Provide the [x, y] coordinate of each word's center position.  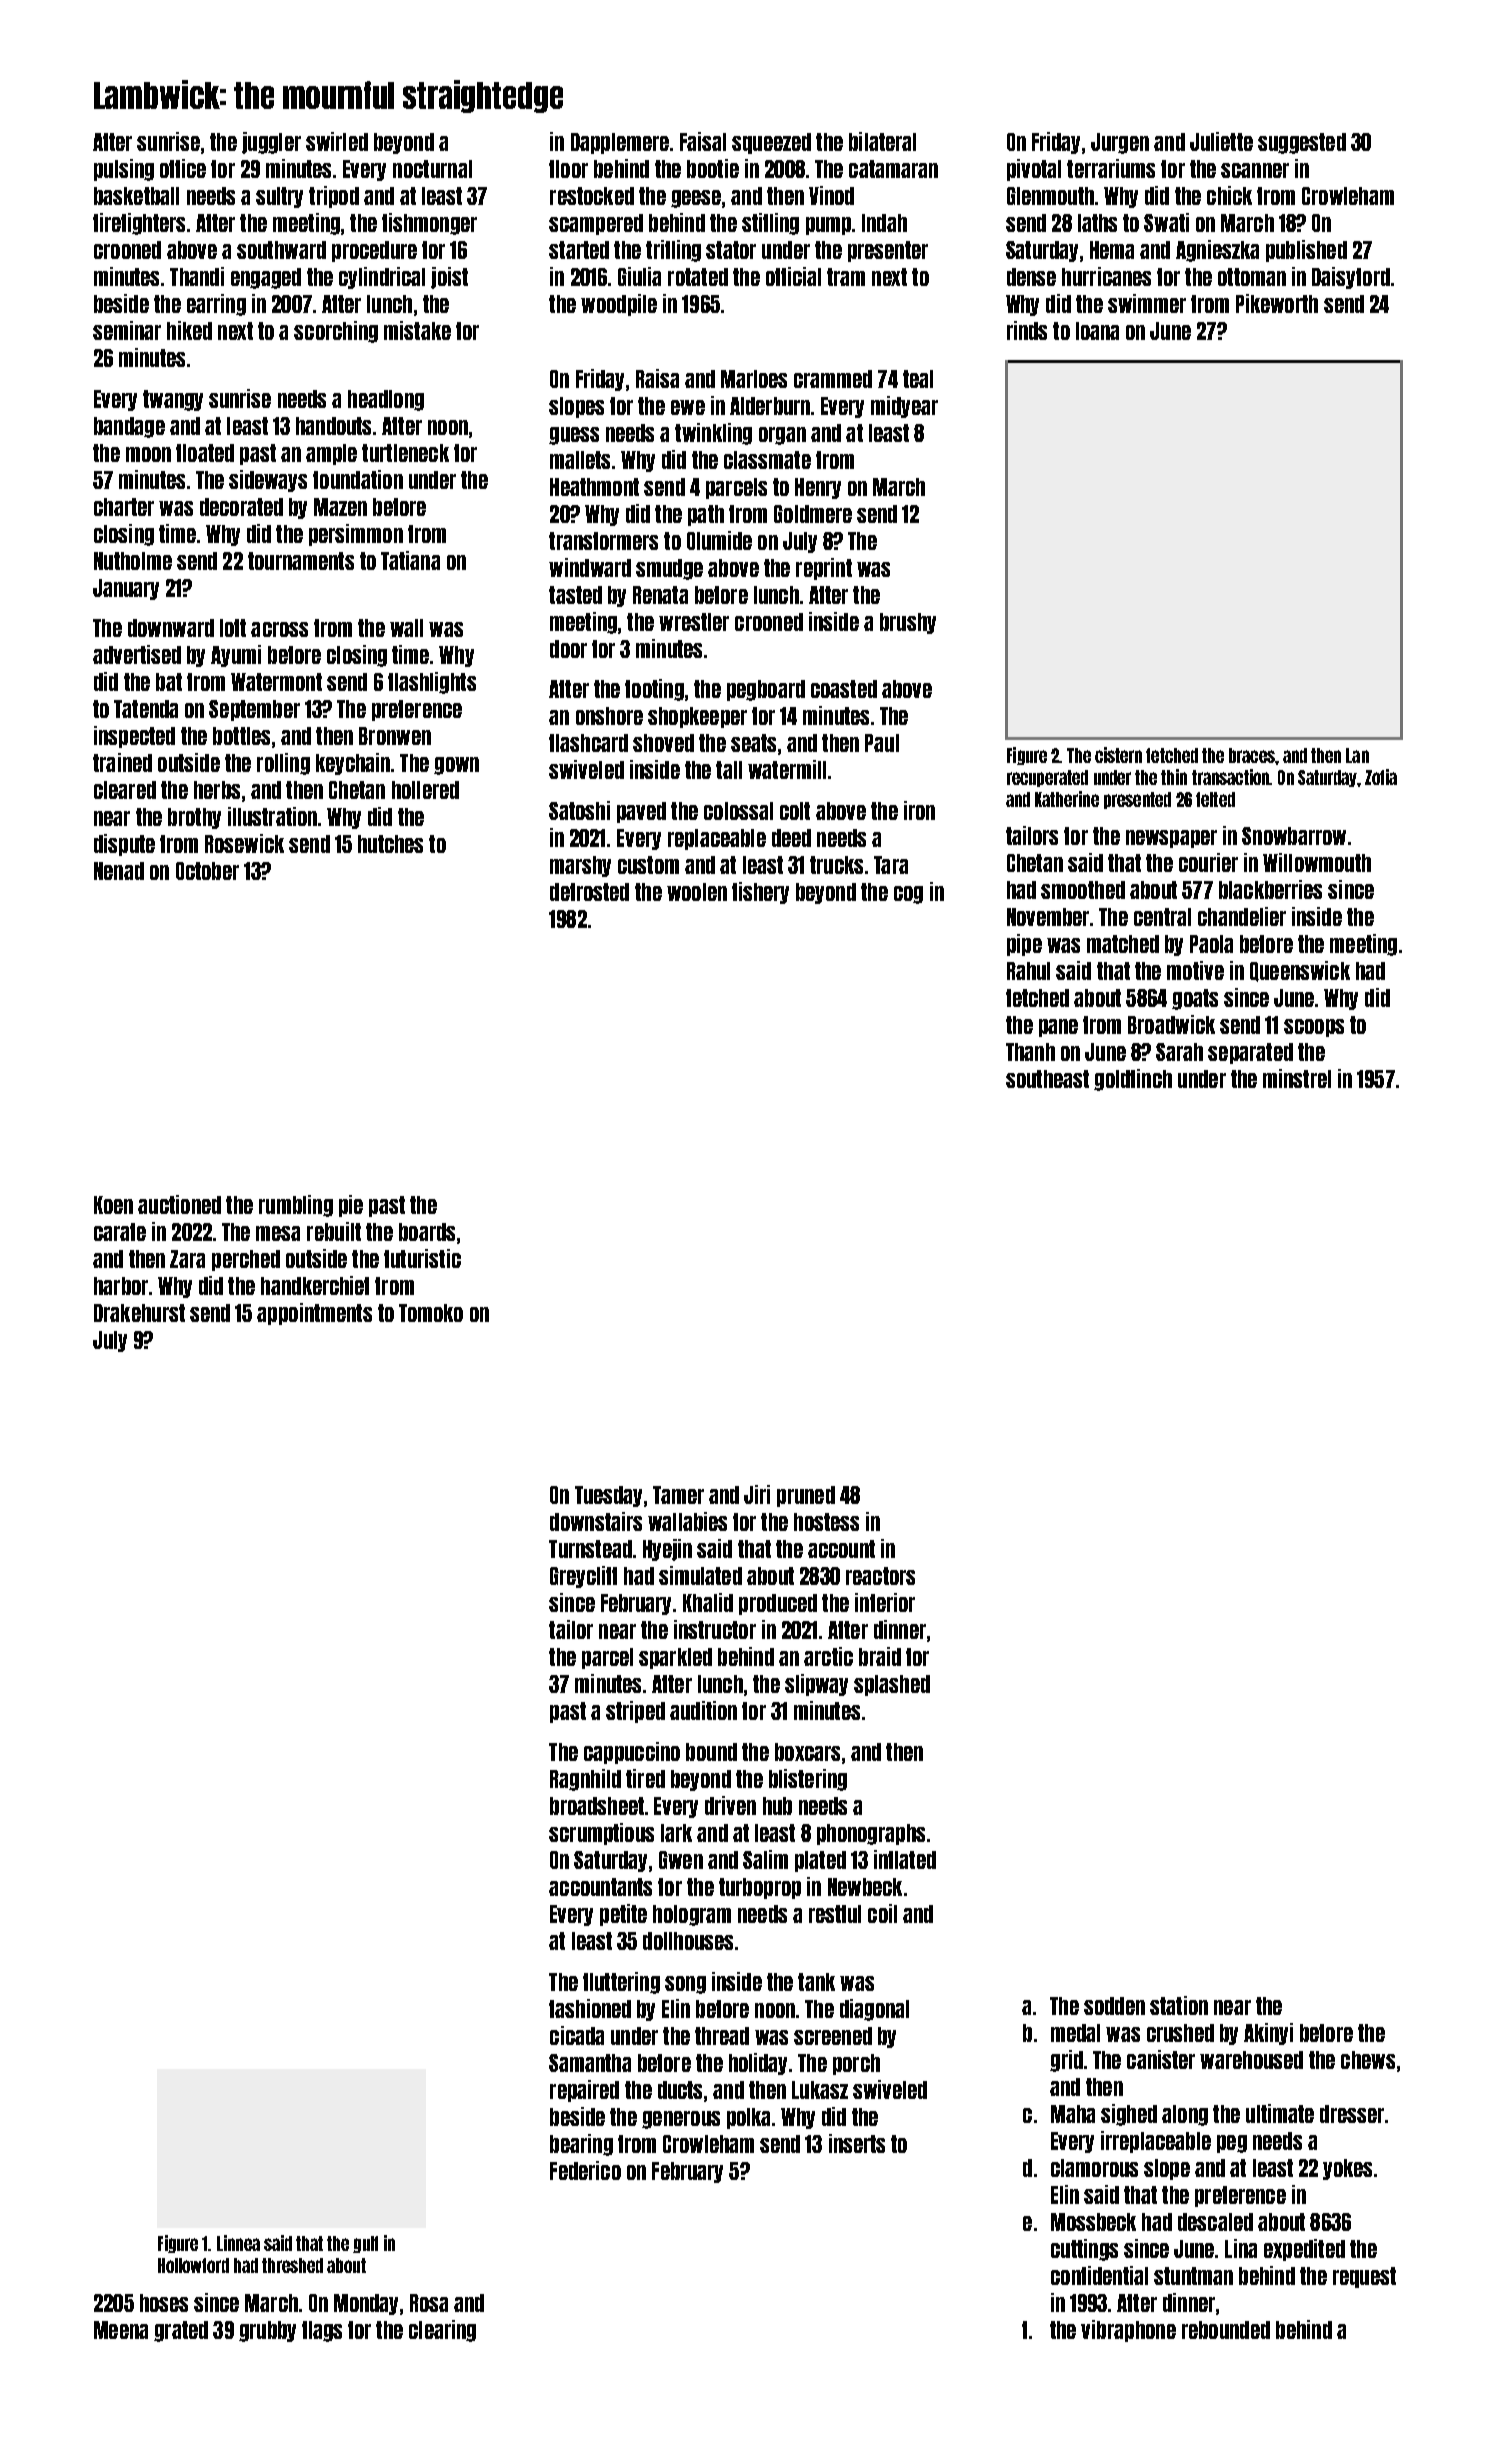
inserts [857, 2143]
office [183, 168]
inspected [134, 737]
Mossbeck [1093, 2222]
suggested [1302, 143]
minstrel [1297, 1078]
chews [1368, 2060]
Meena [121, 2330]
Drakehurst [139, 1313]
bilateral [882, 141]
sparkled [675, 1658]
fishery [760, 893]
